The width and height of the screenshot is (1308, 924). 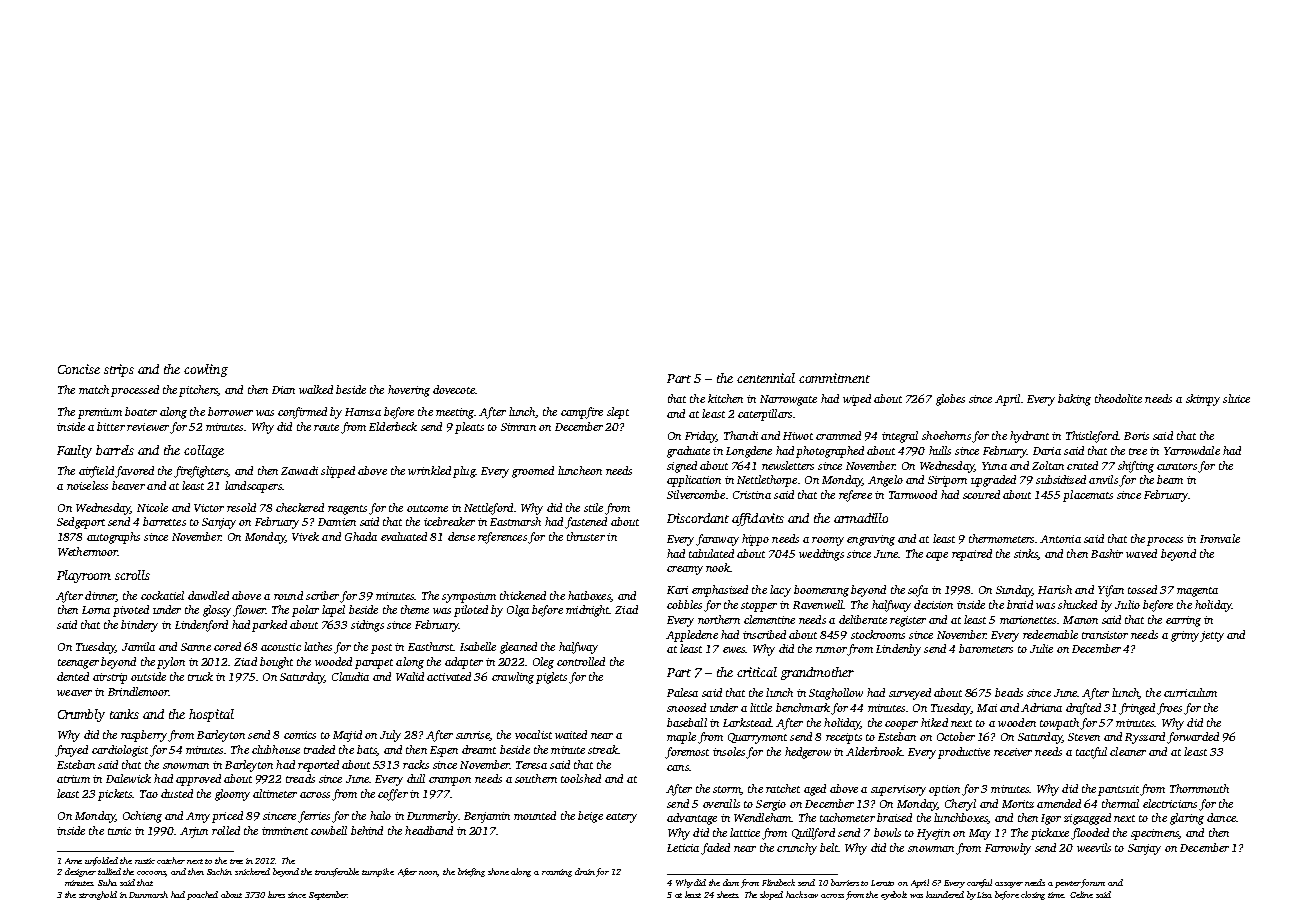 What do you see at coordinates (829, 847) in the screenshot?
I see `belt` at bounding box center [829, 847].
